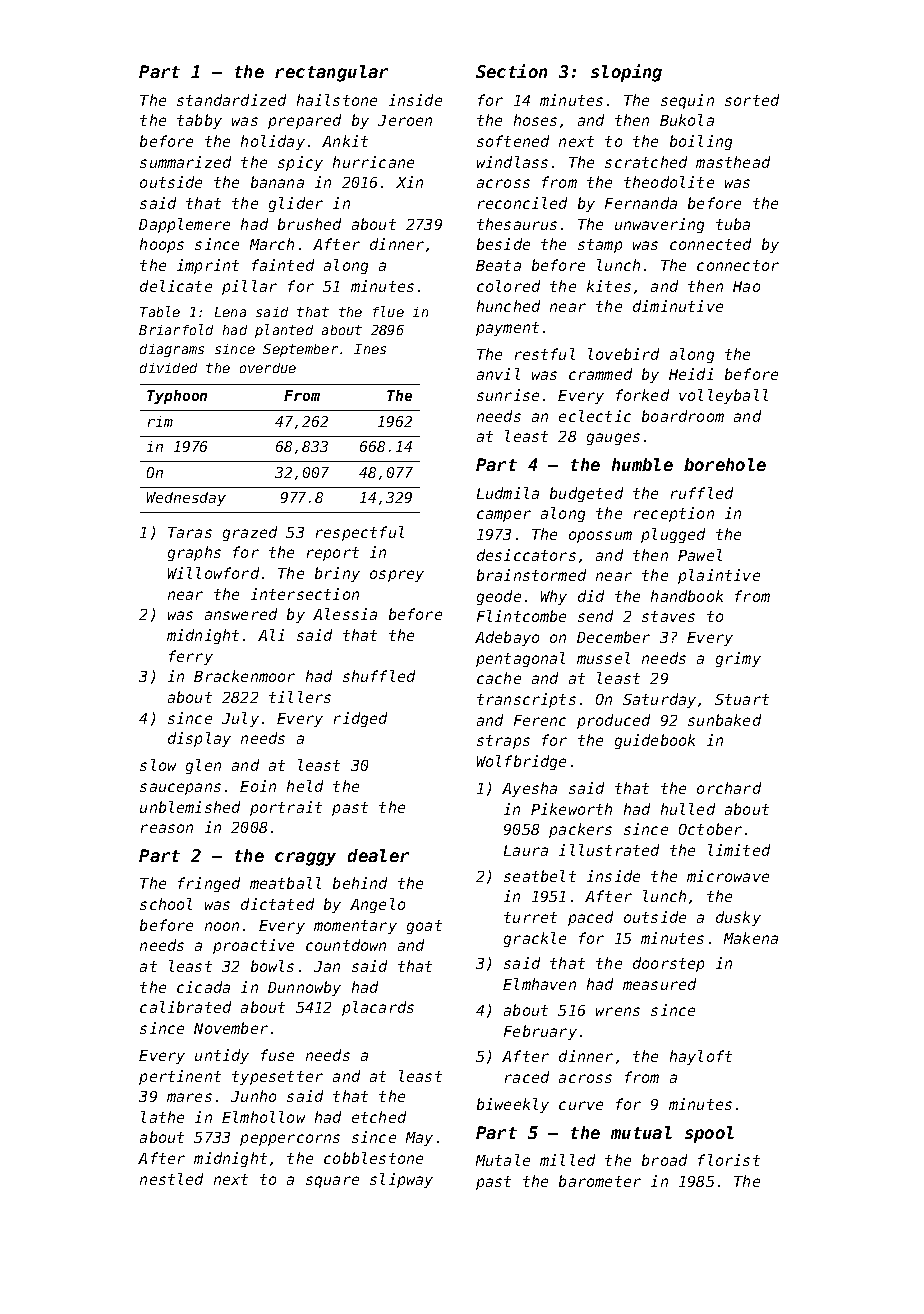 The width and height of the screenshot is (924, 1314). I want to click on Saturday, so click(659, 700).
